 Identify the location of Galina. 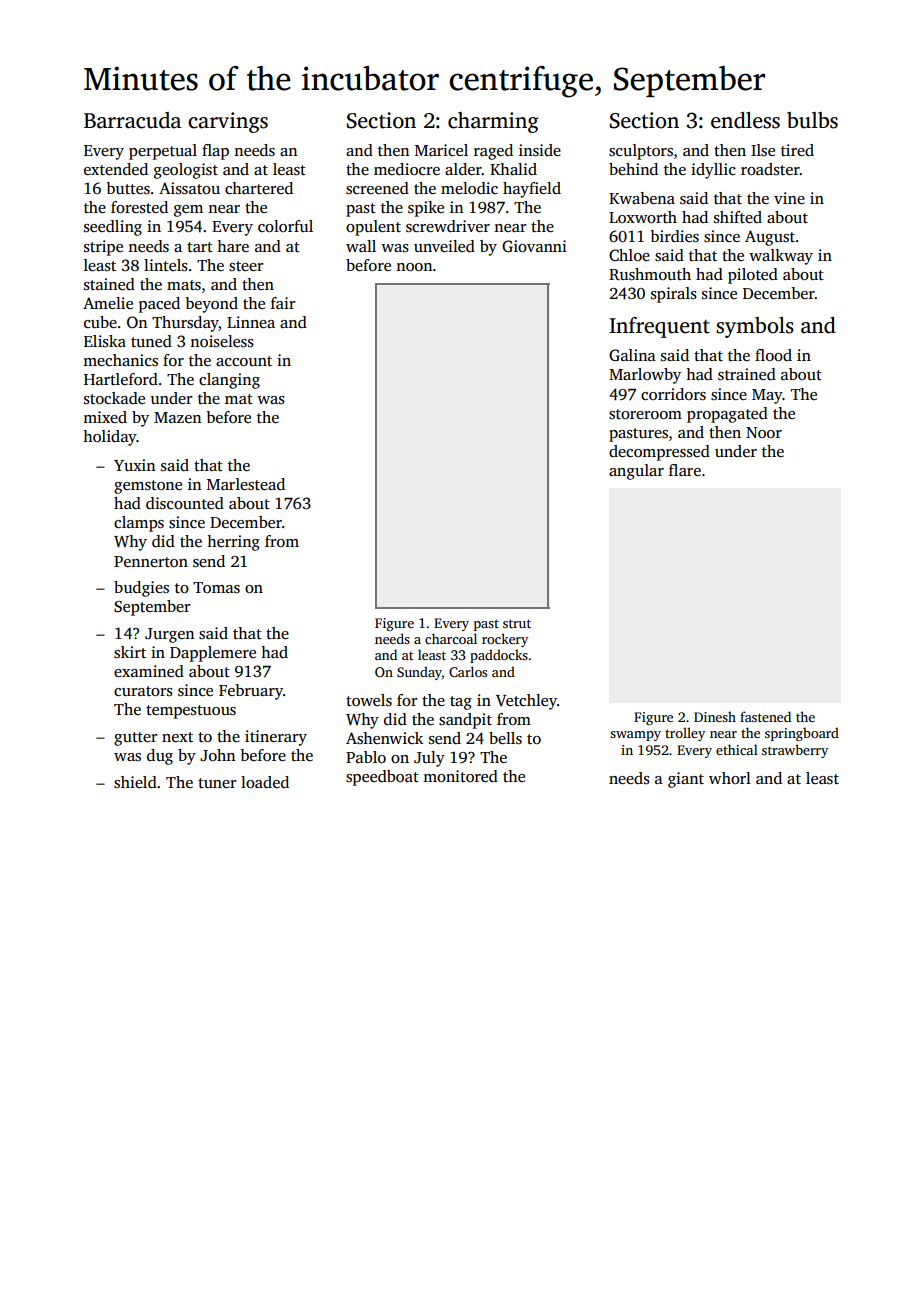
(632, 355).
